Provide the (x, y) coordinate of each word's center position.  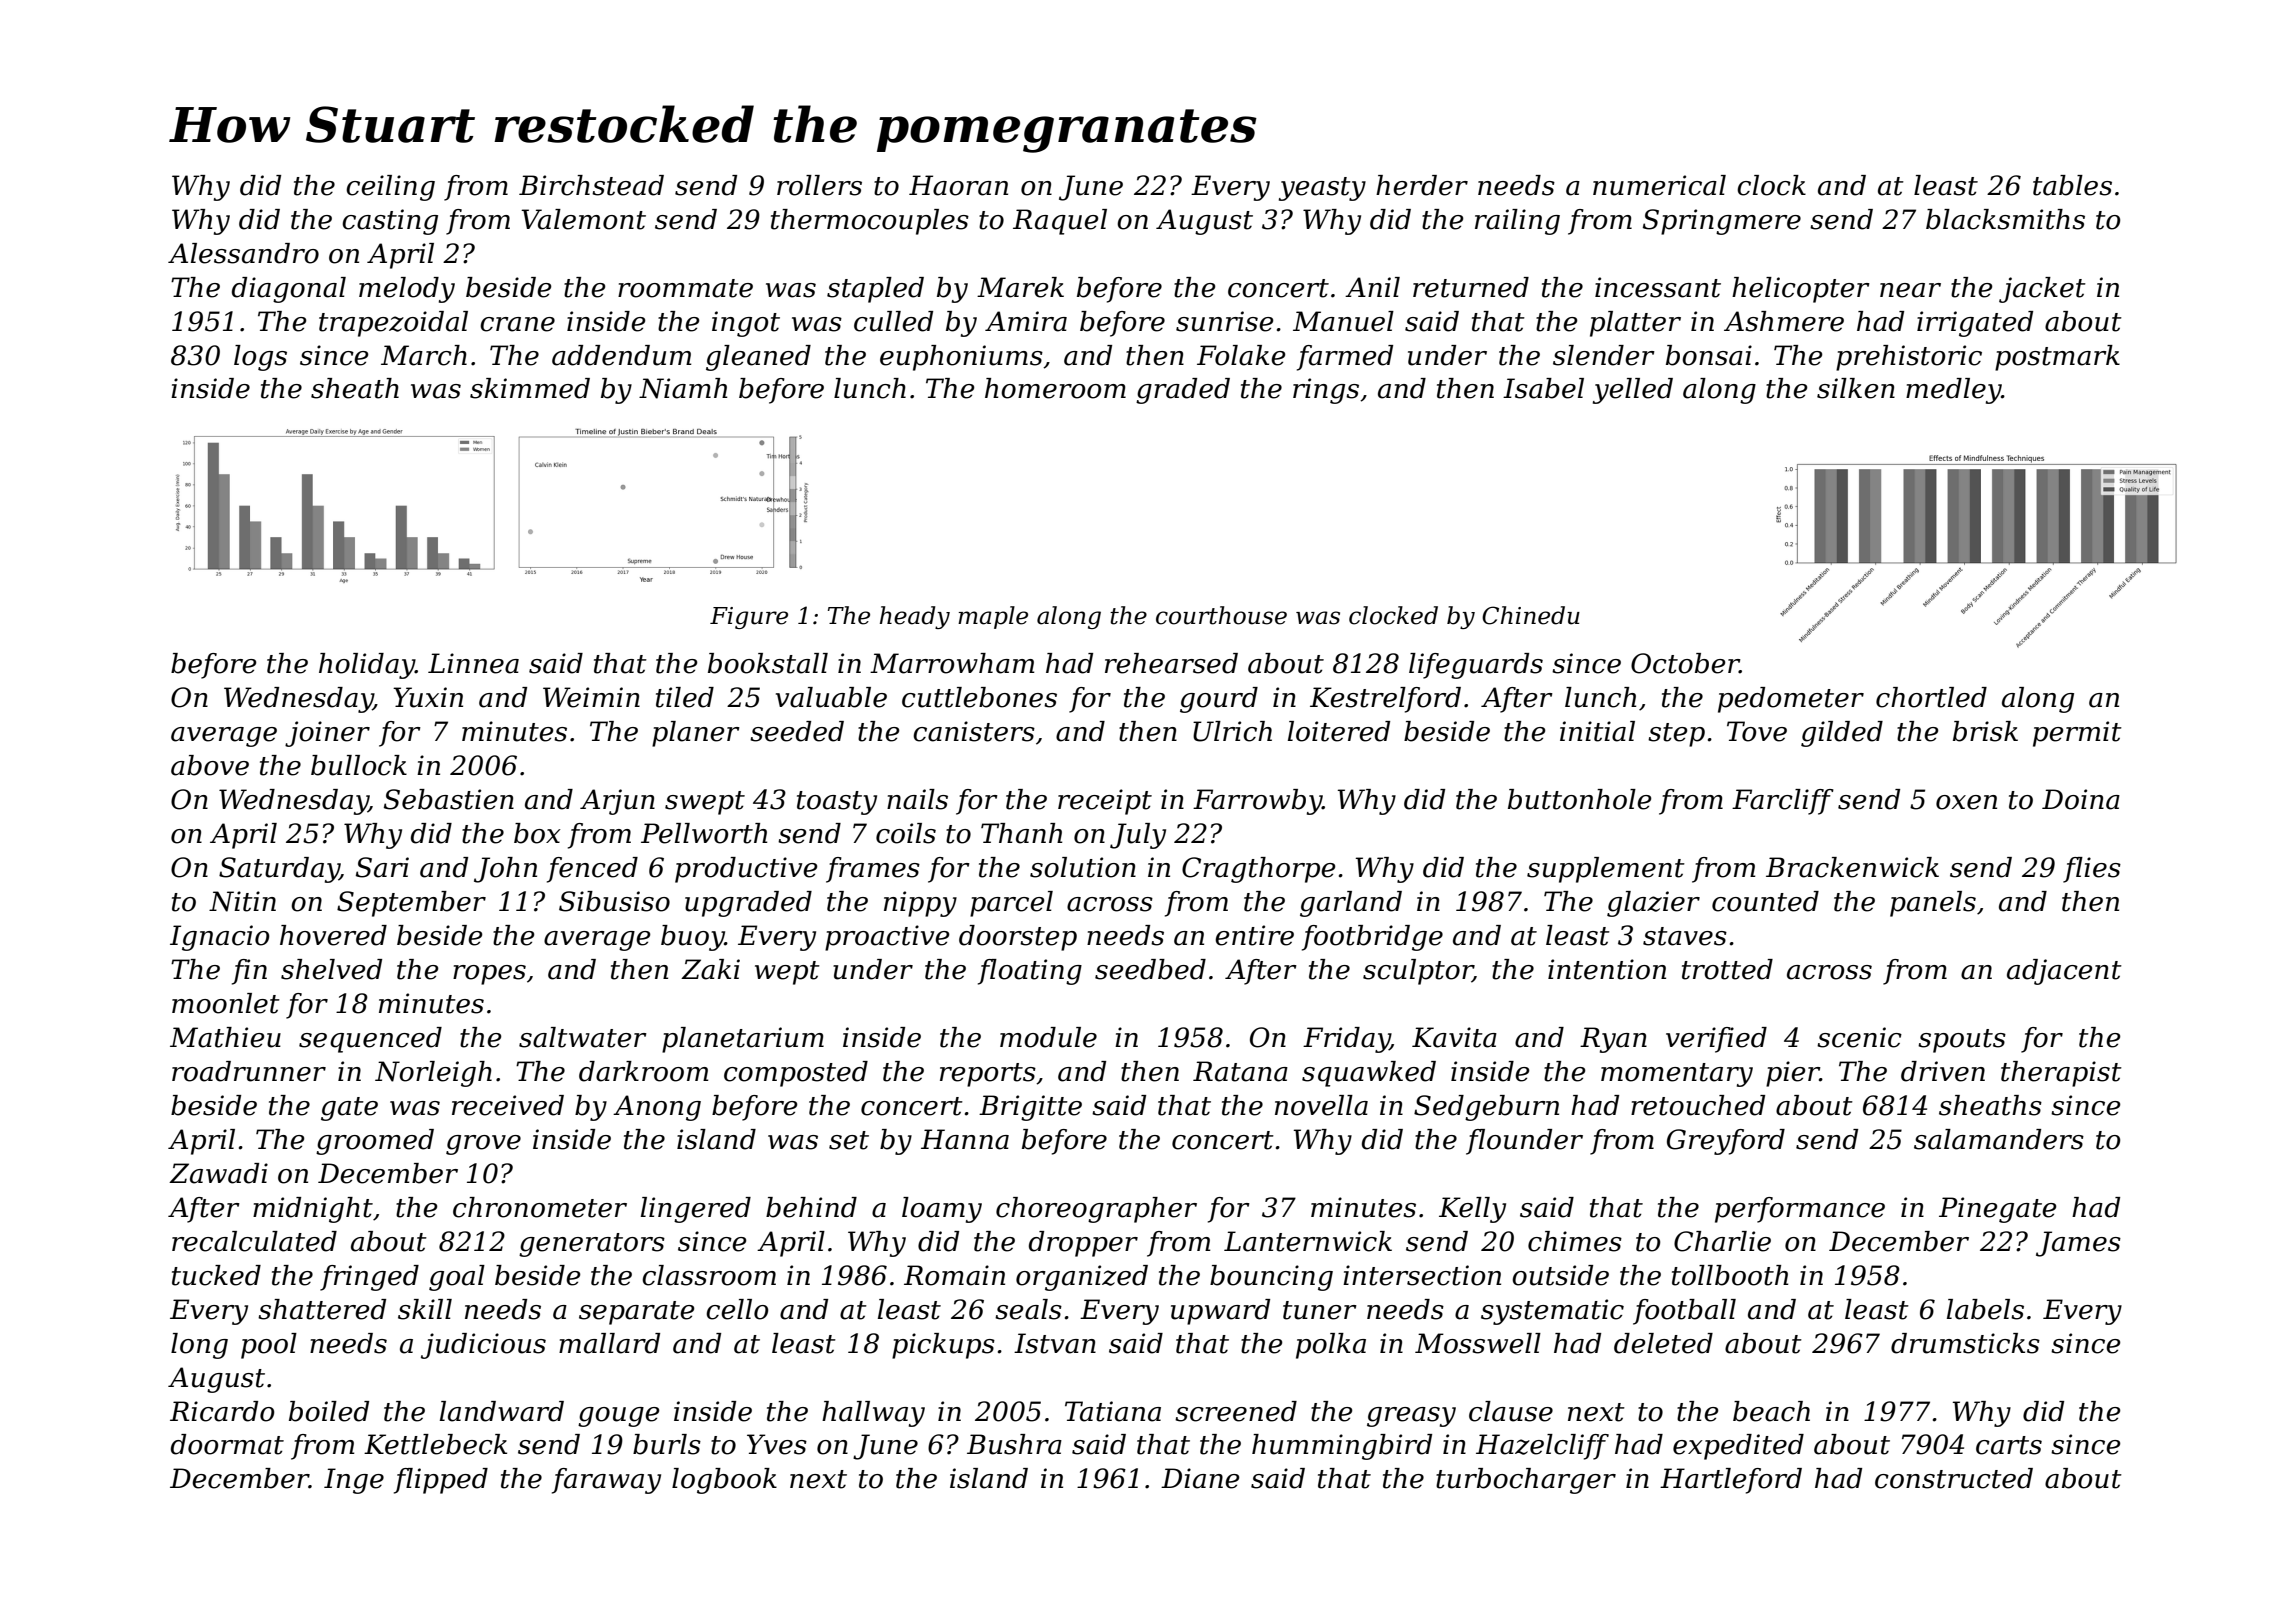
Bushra (1014, 1444)
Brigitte (1030, 1108)
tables (2072, 185)
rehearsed (1171, 663)
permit (2077, 734)
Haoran (958, 185)
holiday (367, 666)
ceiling (390, 188)
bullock (359, 765)
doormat (227, 1444)
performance (1800, 1210)
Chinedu (1531, 615)
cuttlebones (979, 697)
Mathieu (225, 1037)
